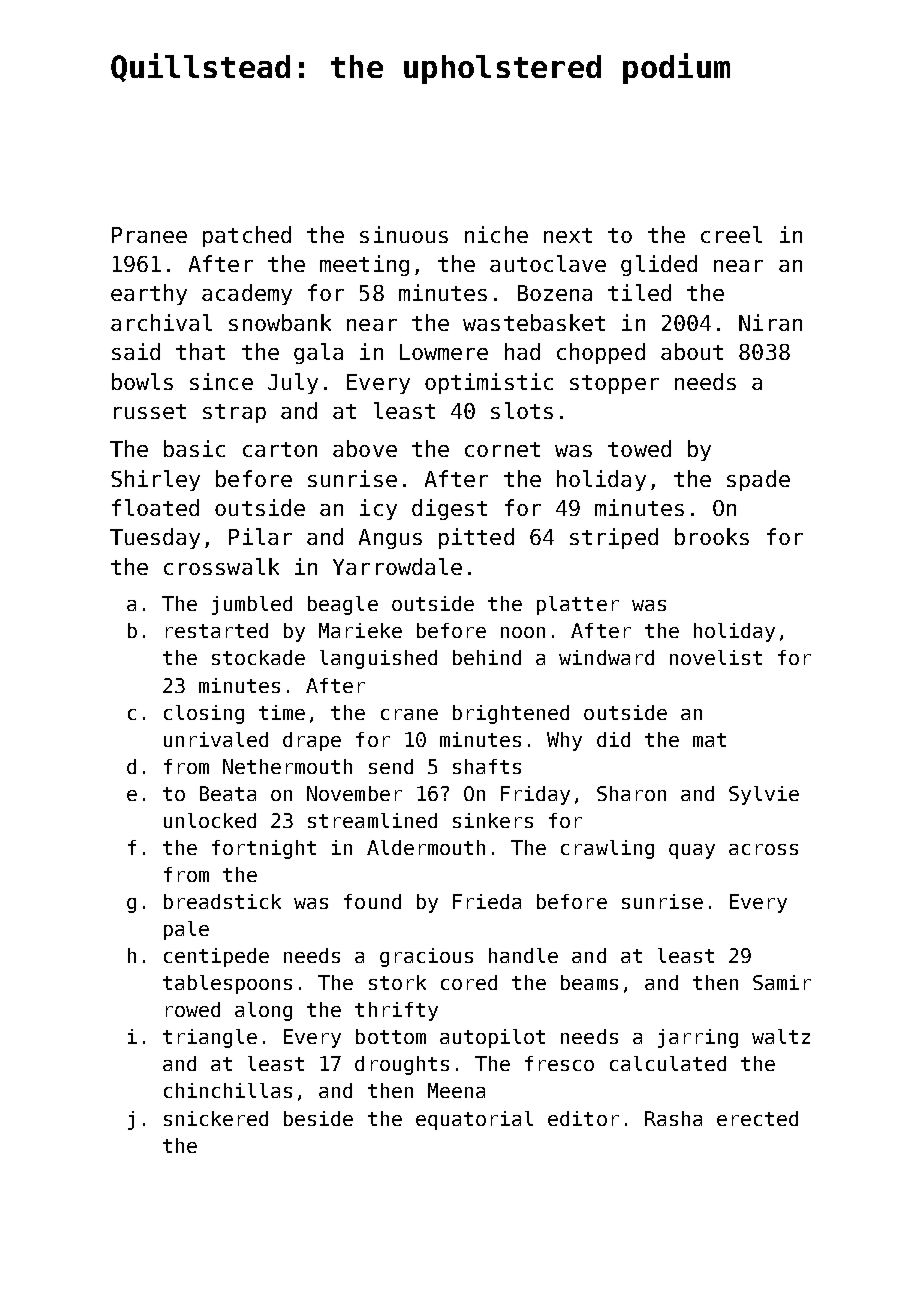  What do you see at coordinates (476, 538) in the image?
I see `pitted` at bounding box center [476, 538].
